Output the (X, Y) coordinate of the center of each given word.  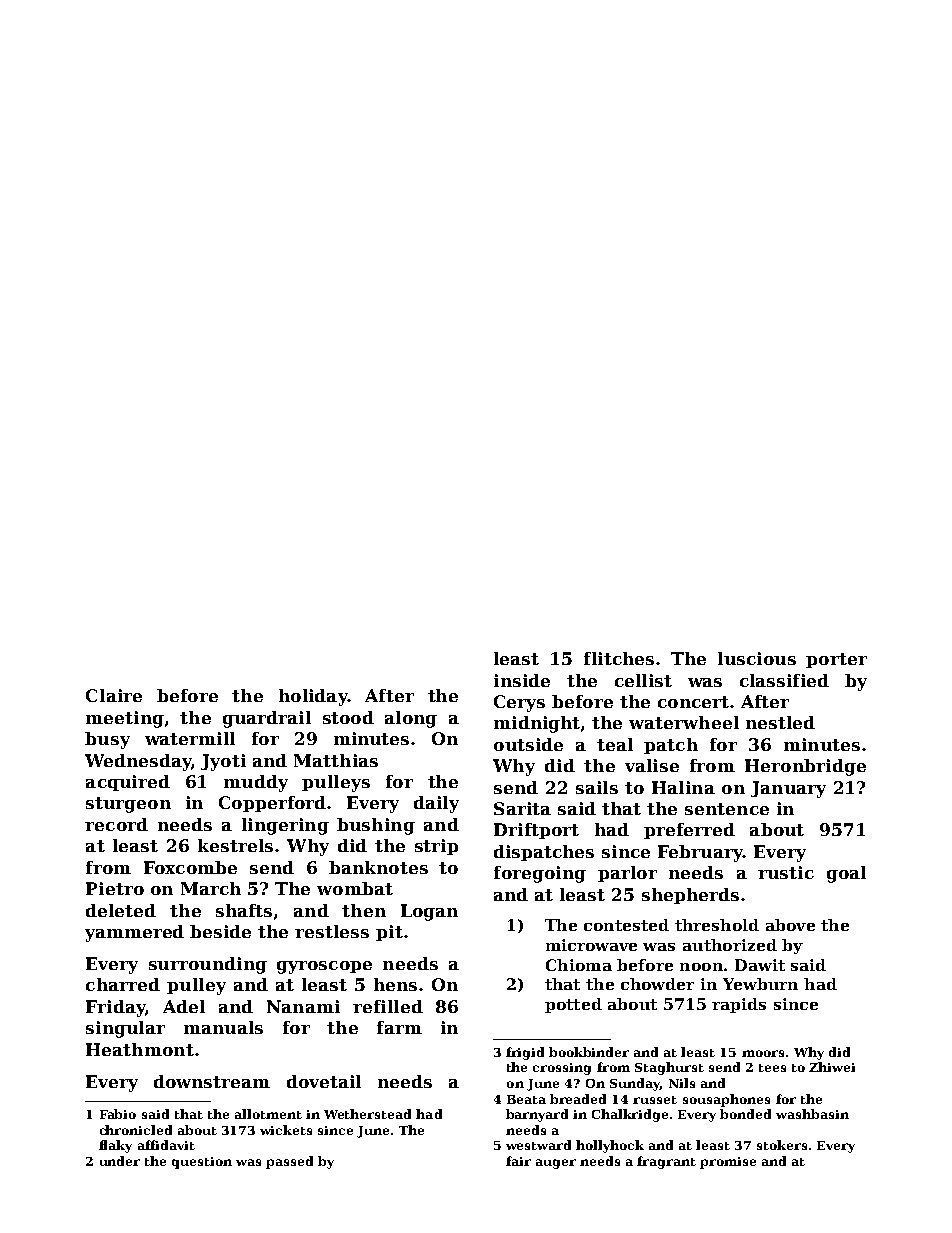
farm (399, 1027)
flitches (619, 658)
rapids (739, 1005)
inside (522, 680)
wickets (286, 1130)
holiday (313, 697)
